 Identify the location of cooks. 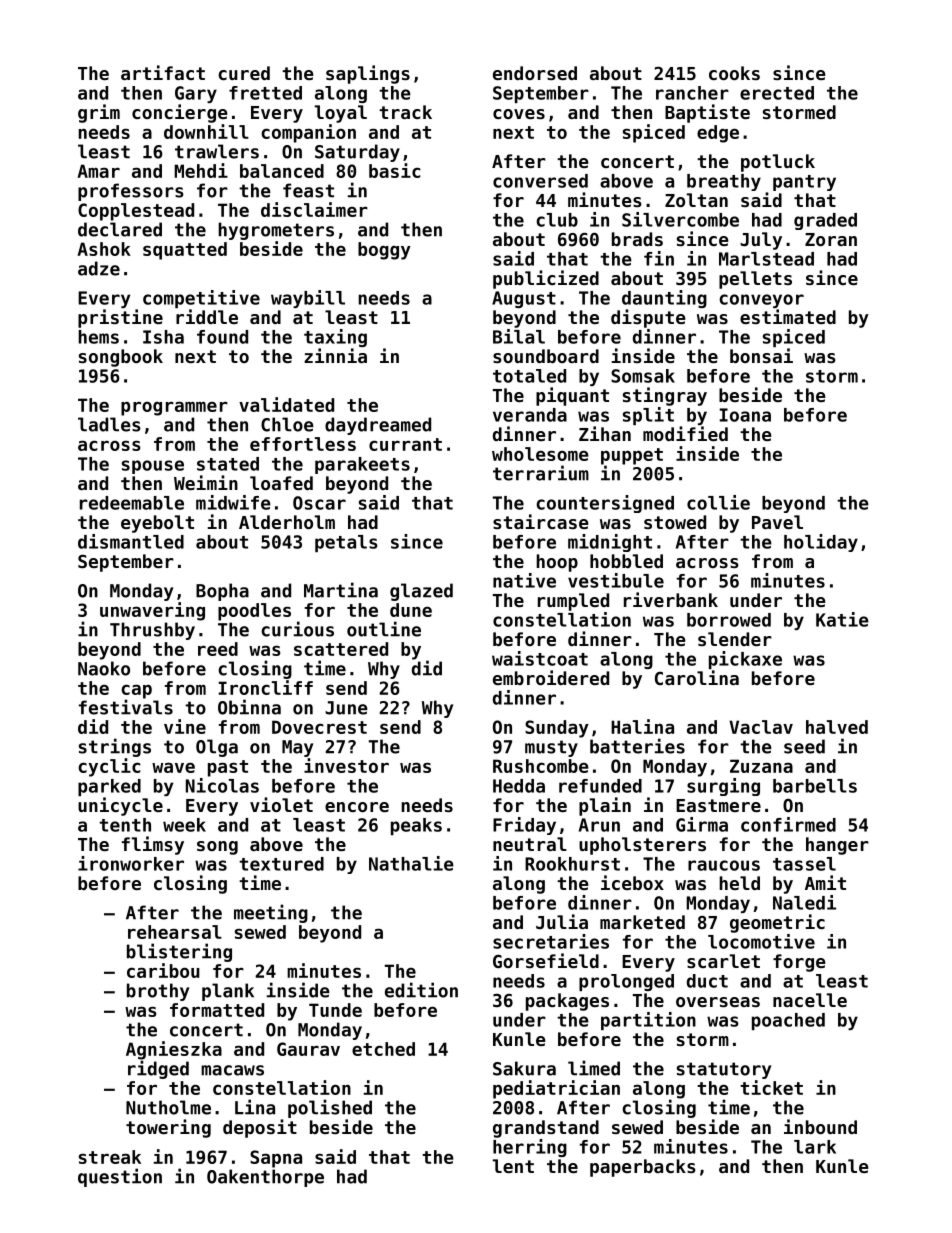
(734, 73).
